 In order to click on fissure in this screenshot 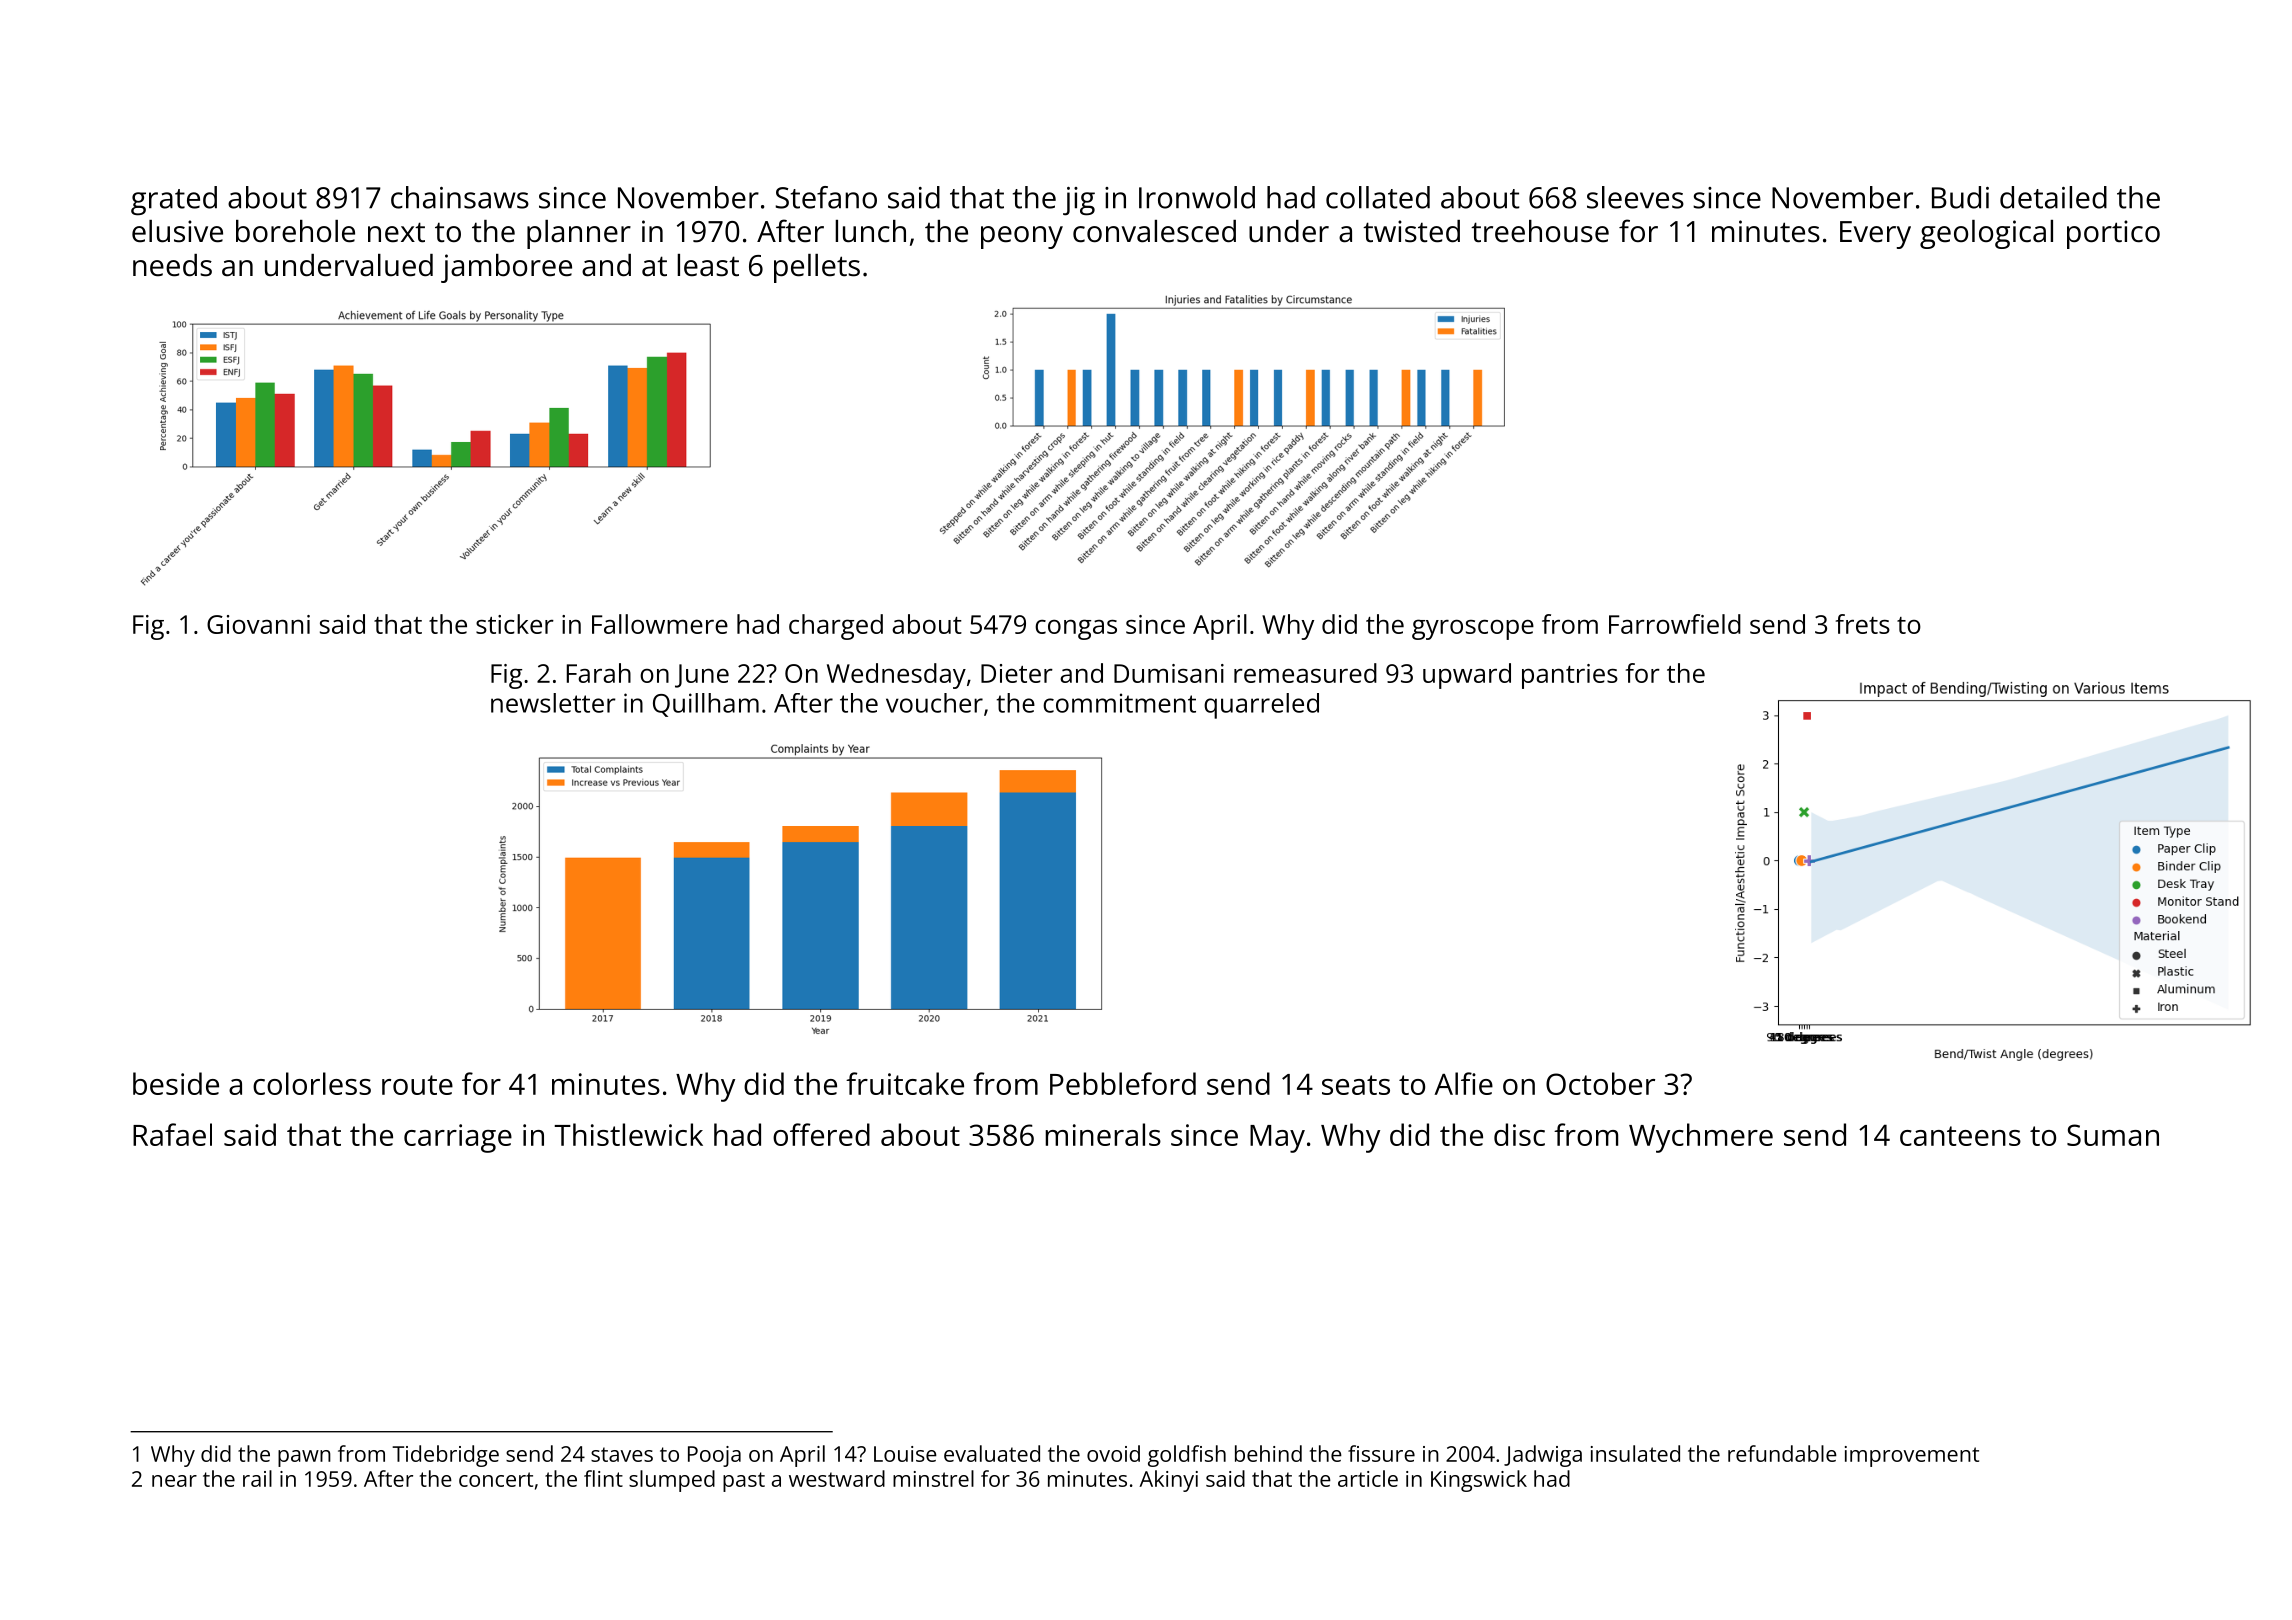, I will do `click(1381, 1453)`.
